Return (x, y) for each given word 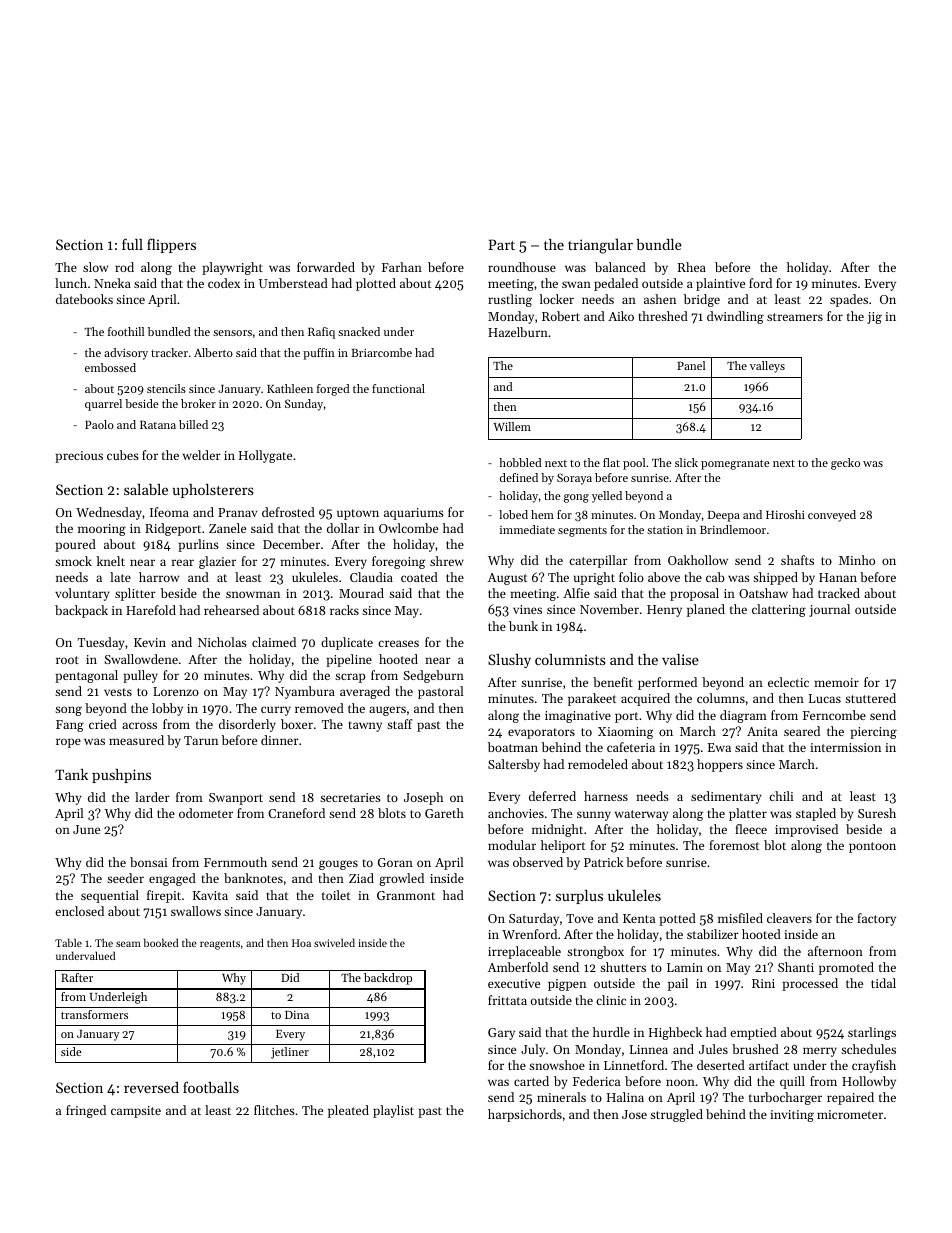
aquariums (414, 514)
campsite (136, 1112)
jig (874, 318)
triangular (600, 246)
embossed (110, 367)
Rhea (692, 267)
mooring (102, 530)
